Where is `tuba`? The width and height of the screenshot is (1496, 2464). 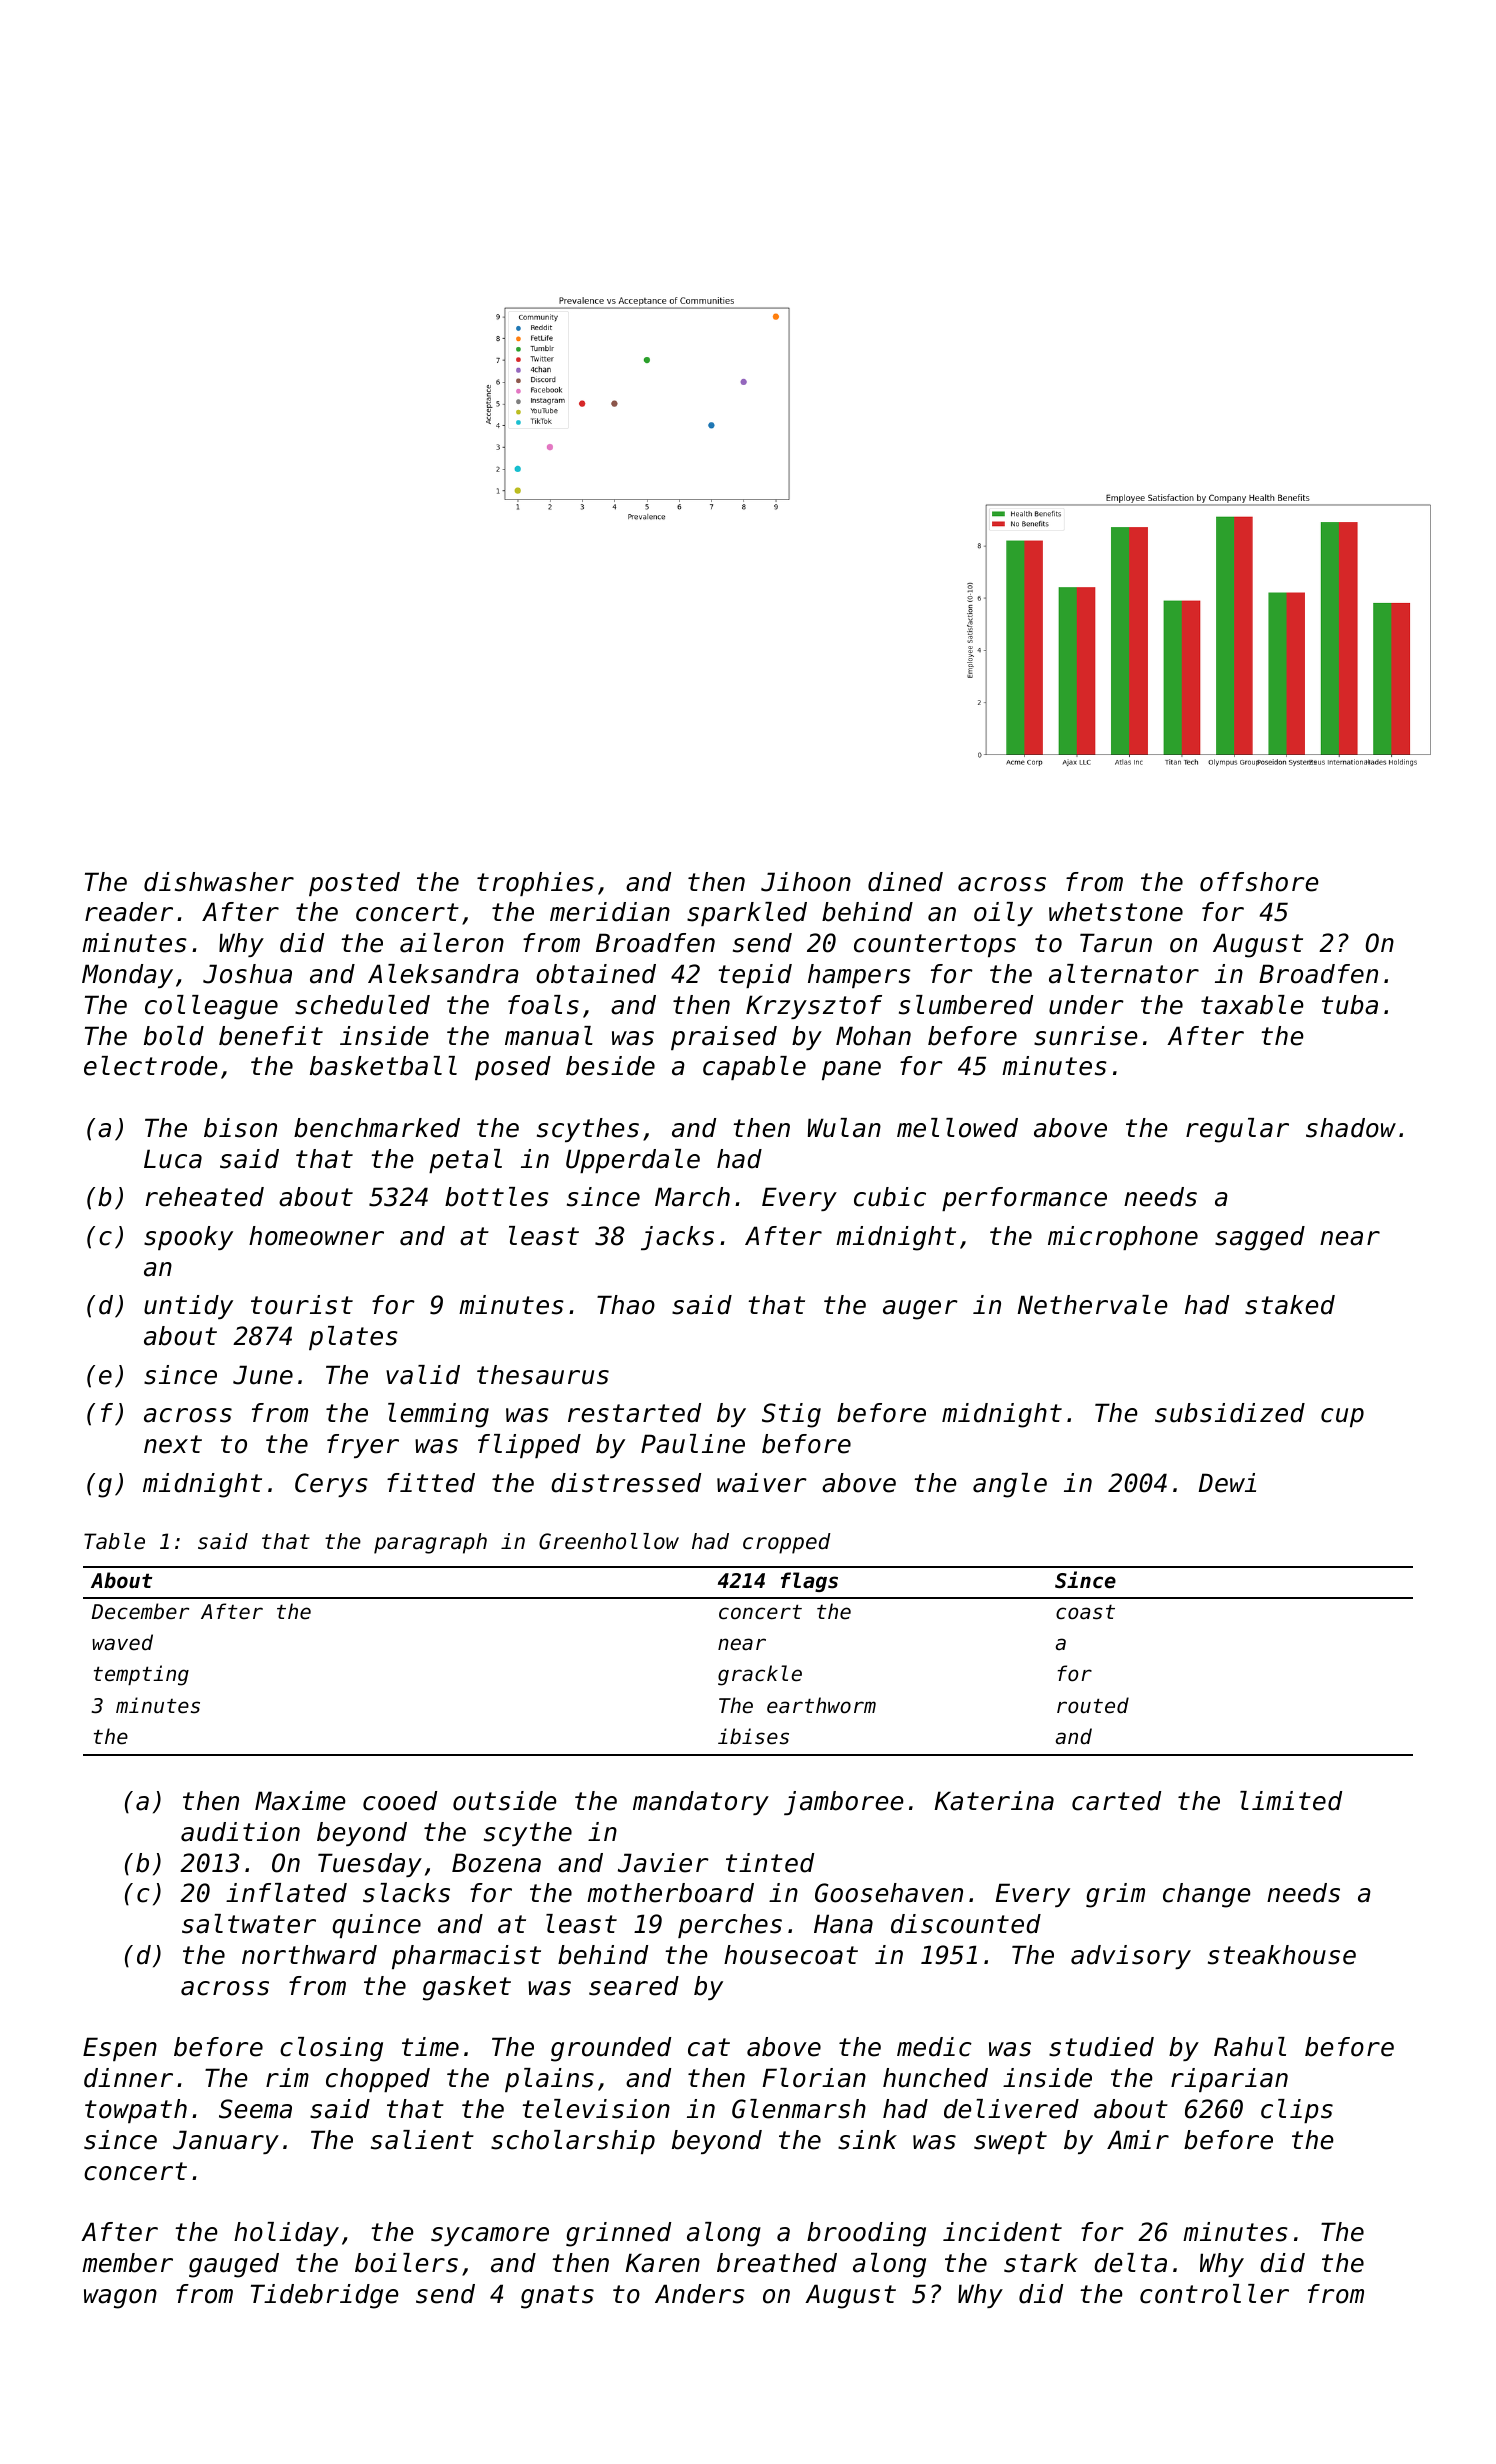 tuba is located at coordinates (1350, 1005).
